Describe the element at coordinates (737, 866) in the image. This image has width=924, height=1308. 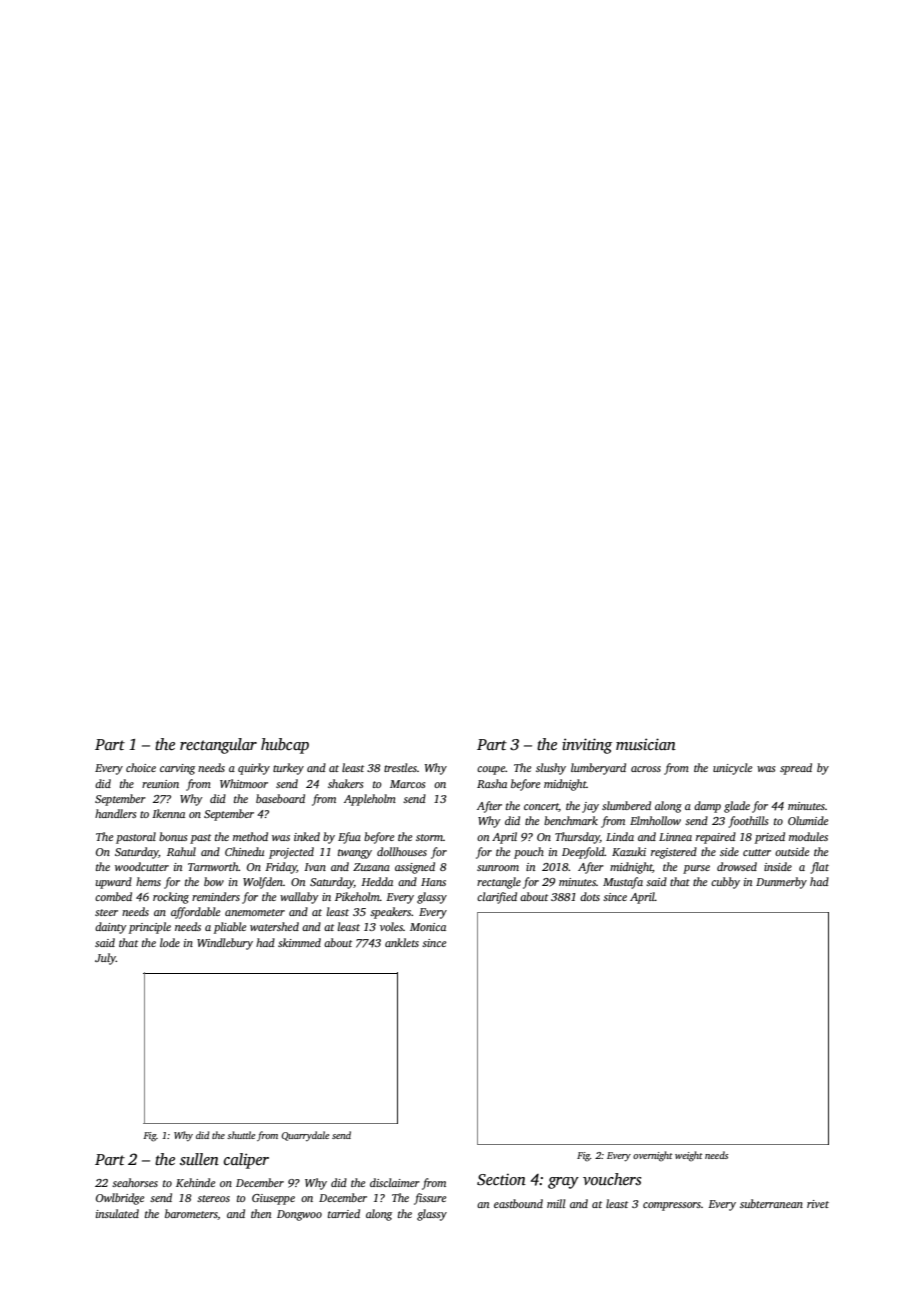
I see `drowsed` at that location.
